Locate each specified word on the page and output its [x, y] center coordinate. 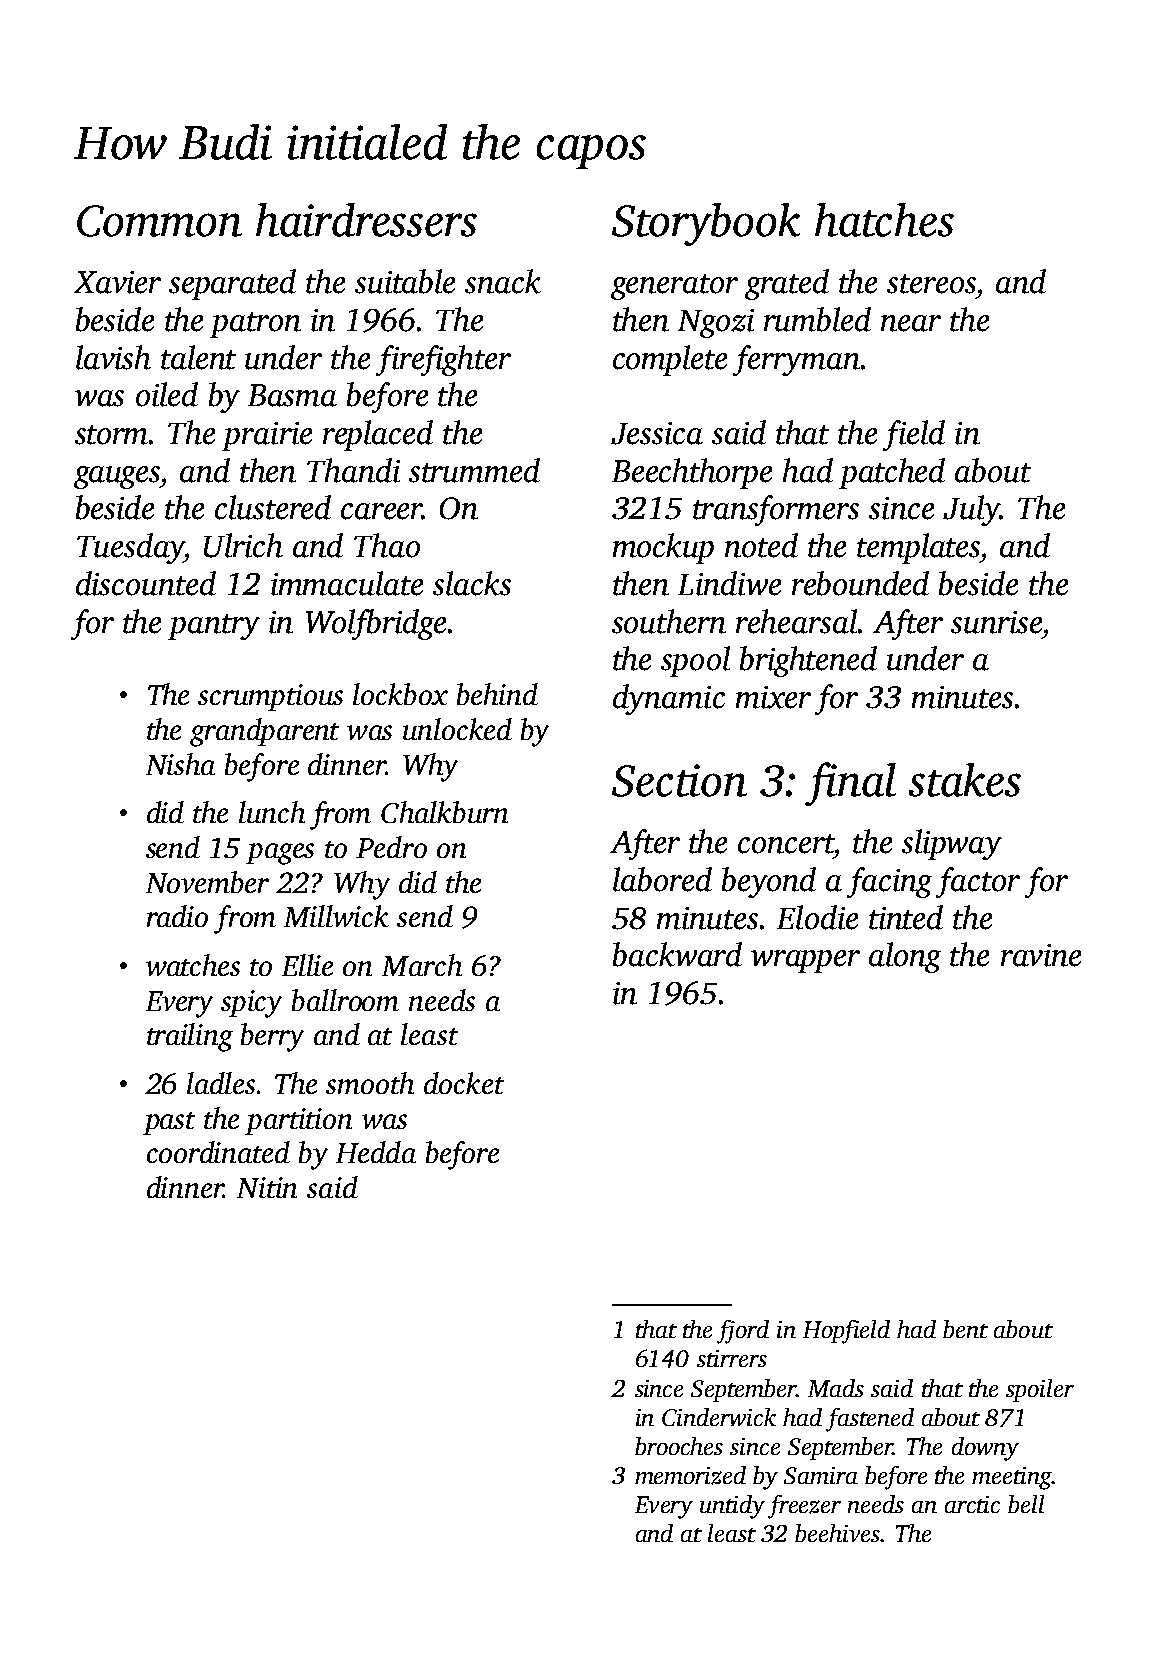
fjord [743, 1332]
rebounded [860, 583]
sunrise [996, 622]
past [169, 1123]
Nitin [267, 1187]
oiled [167, 394]
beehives [837, 1533]
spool [695, 661]
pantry [214, 627]
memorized [690, 1475]
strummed [474, 470]
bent [965, 1329]
